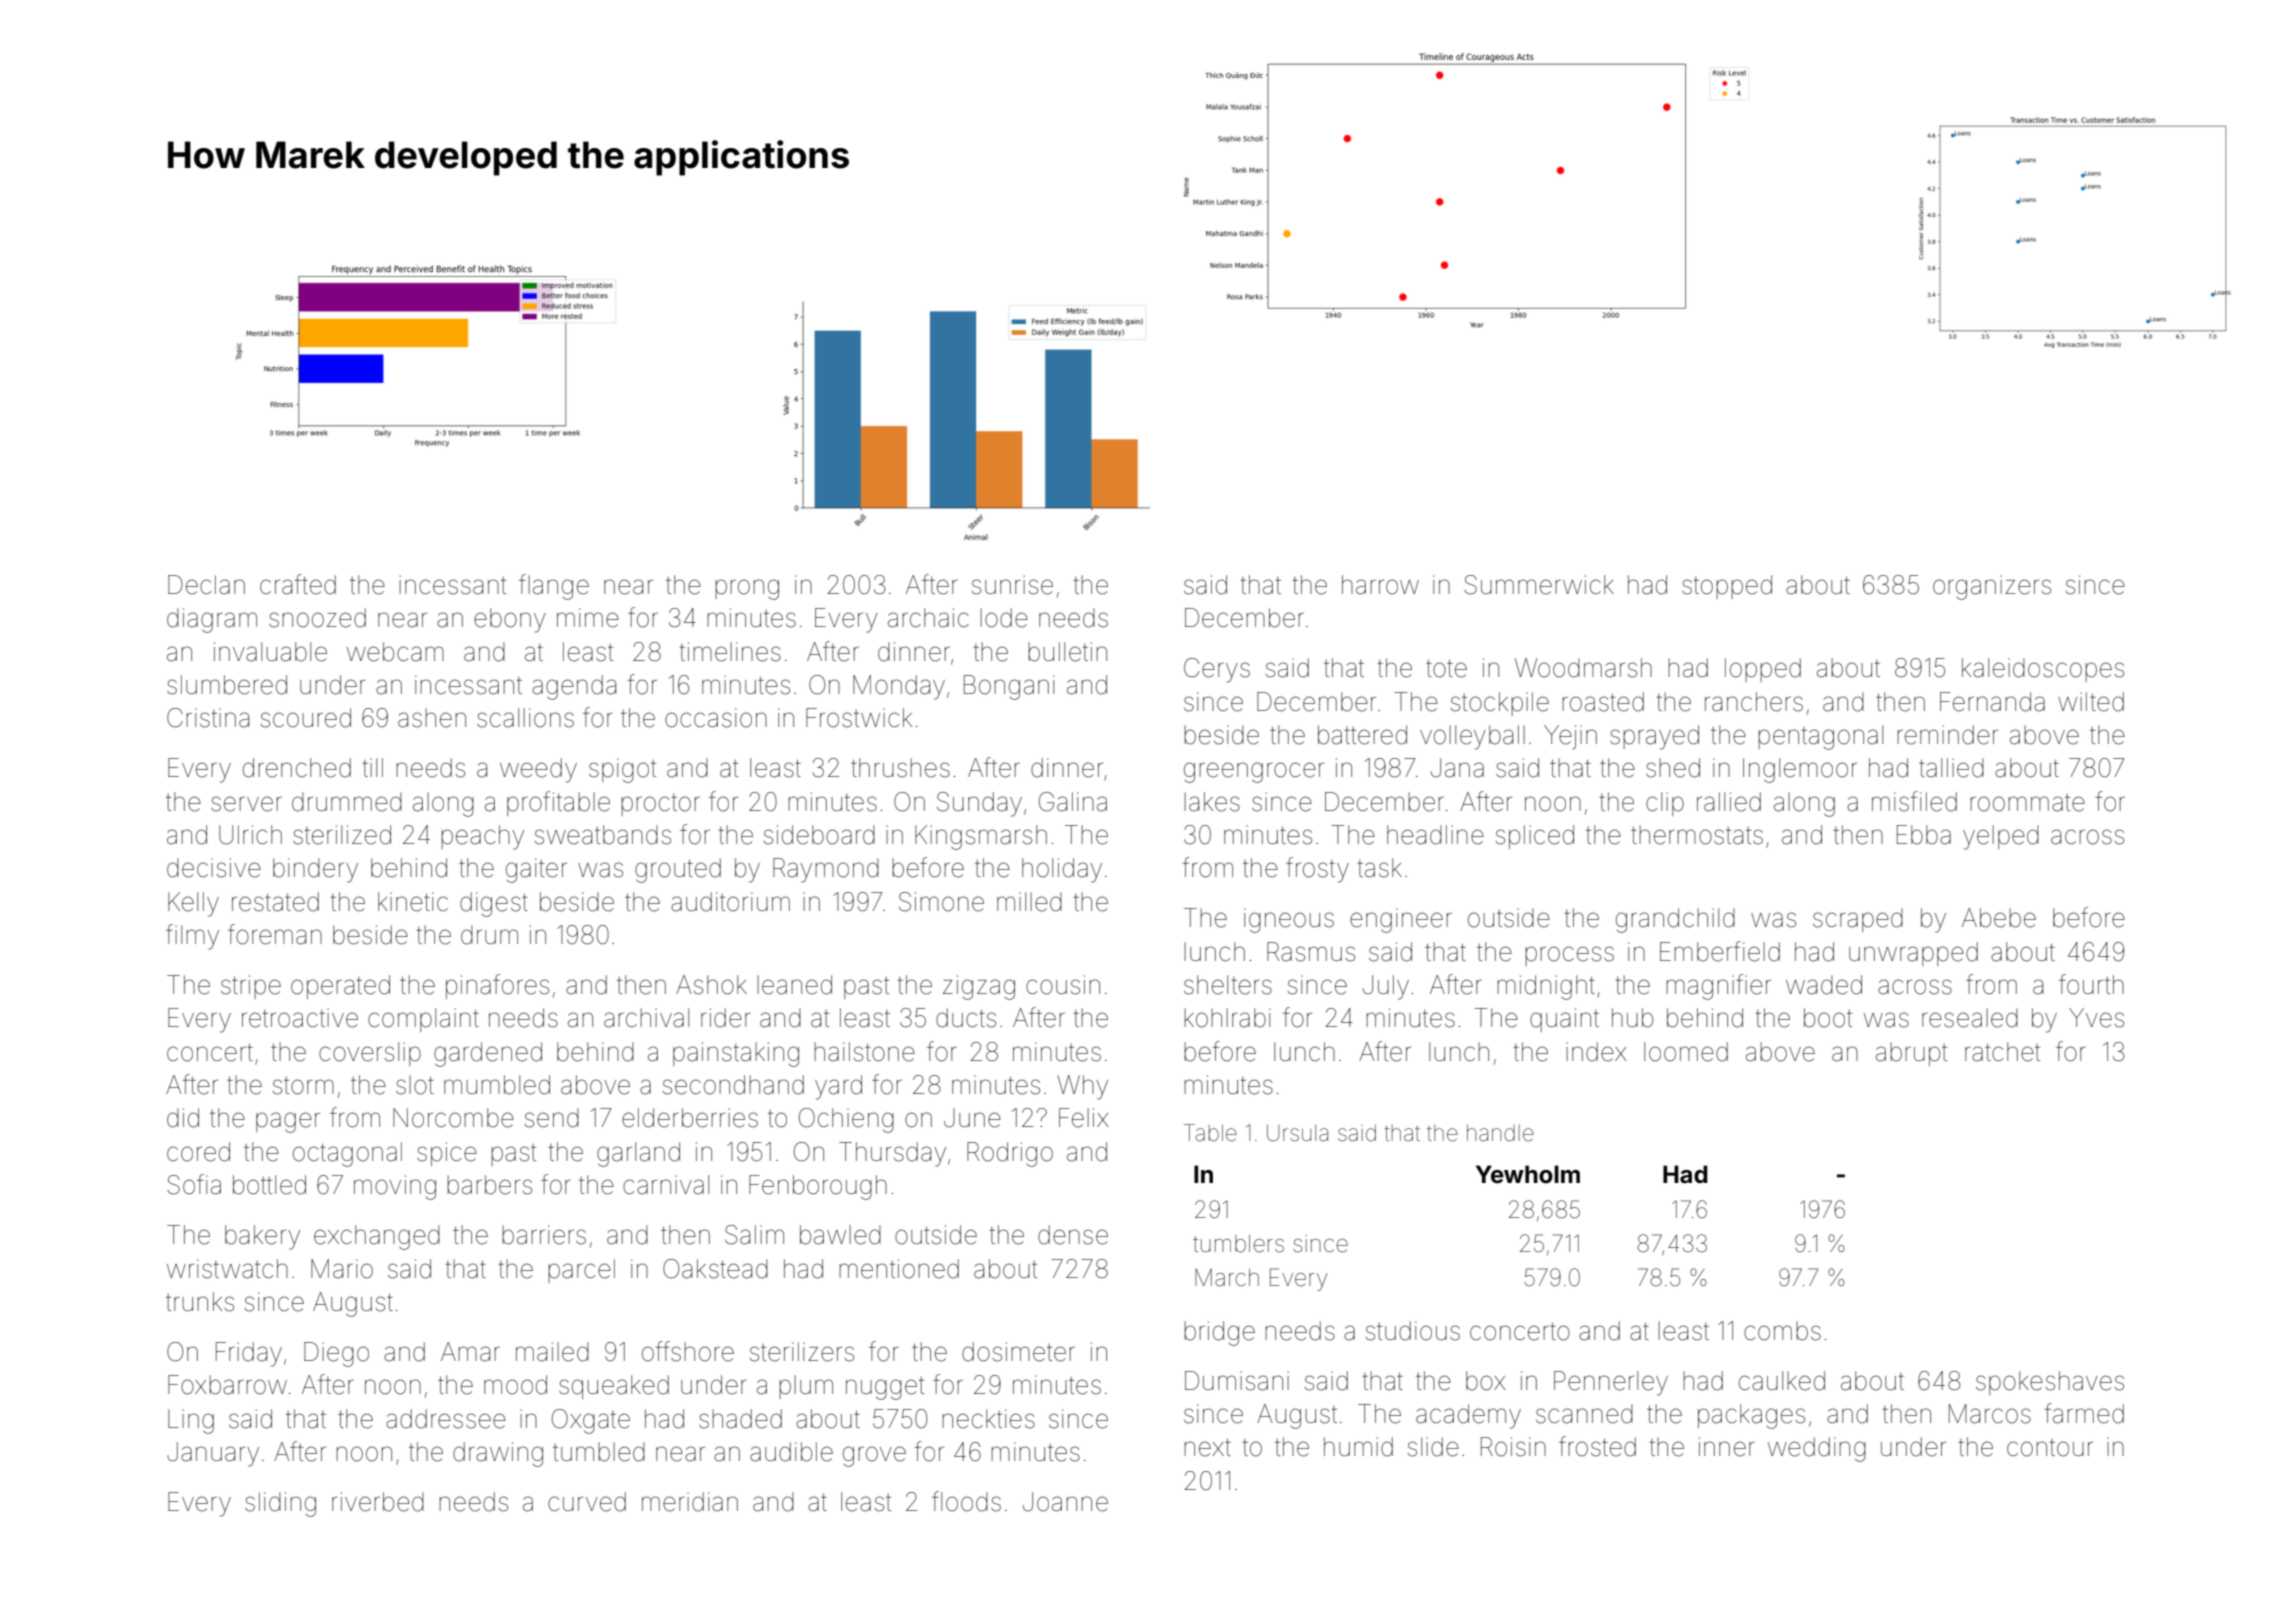  Describe the element at coordinates (2050, 1383) in the screenshot. I see `spokeshaves` at that location.
